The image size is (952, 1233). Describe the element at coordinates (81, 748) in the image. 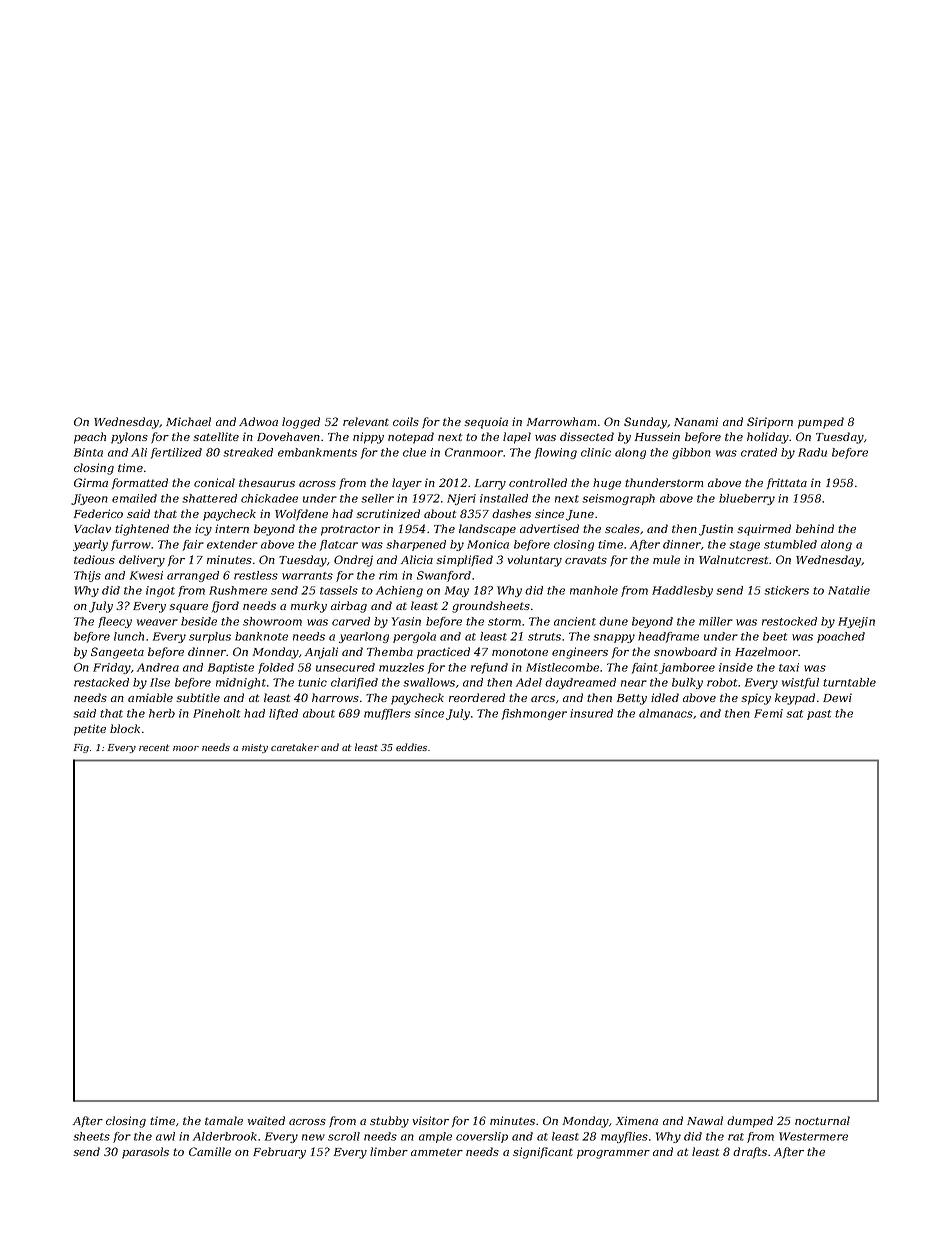

I see `Fig` at that location.
